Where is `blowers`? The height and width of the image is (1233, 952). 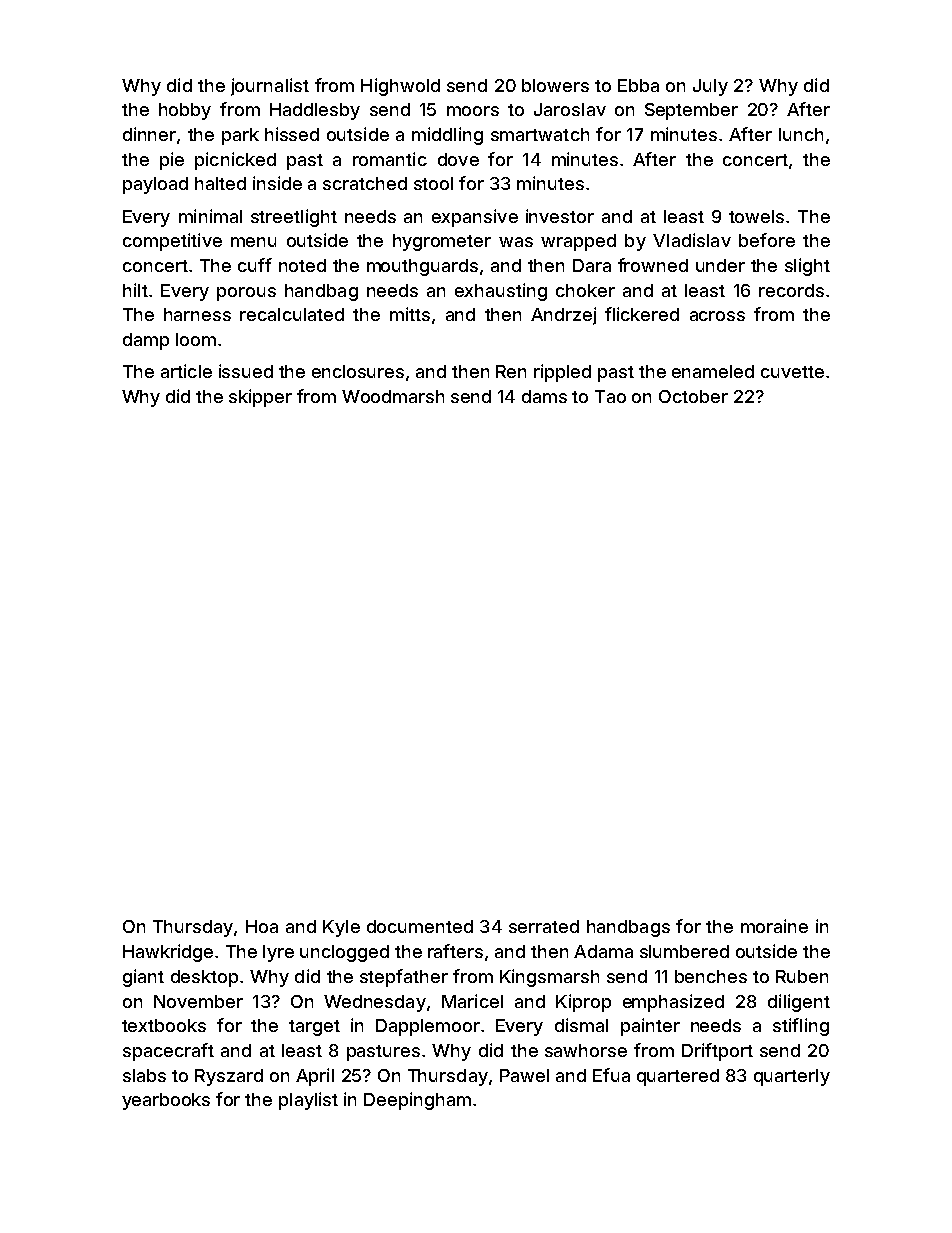
blowers is located at coordinates (555, 85).
